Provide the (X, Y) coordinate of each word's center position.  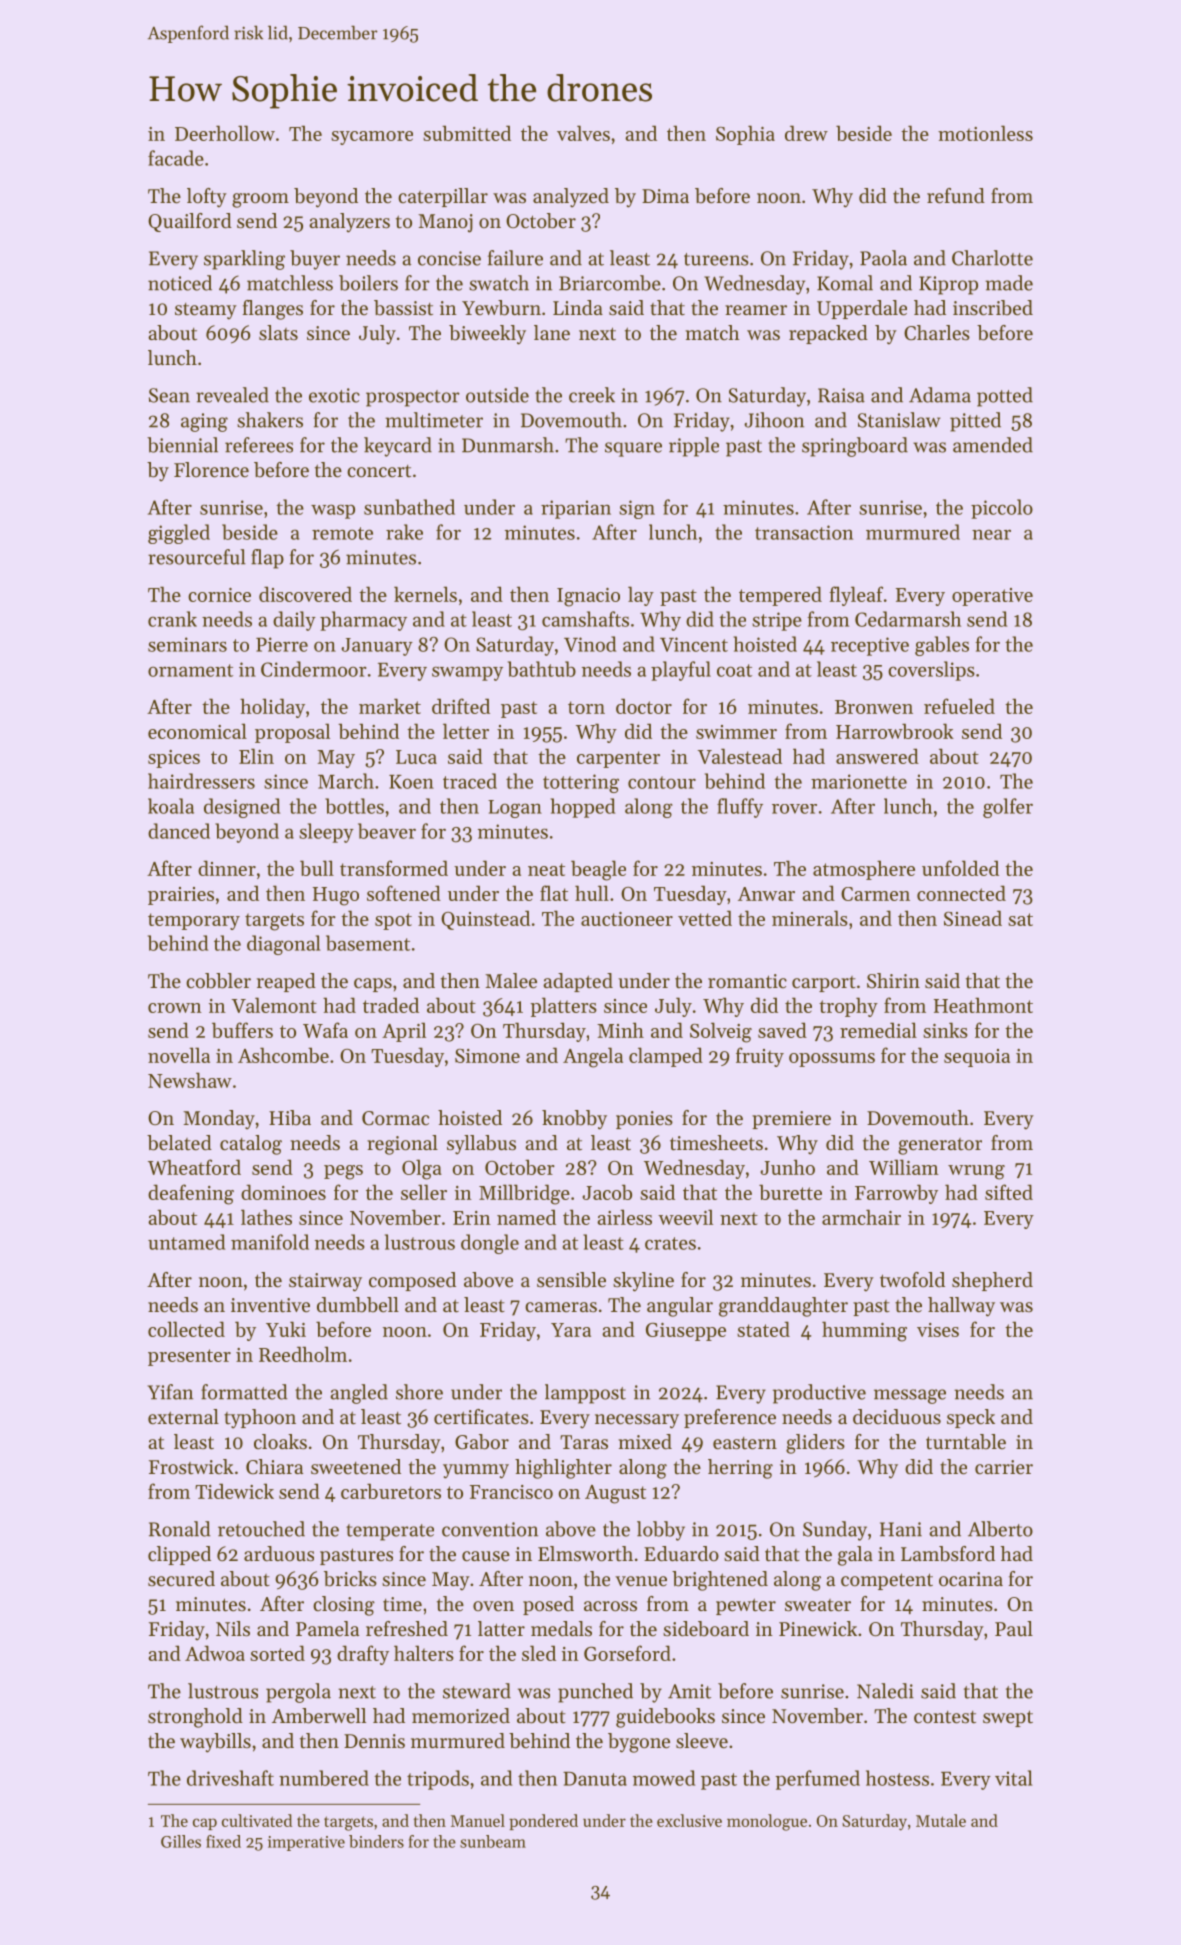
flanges (273, 310)
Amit (689, 1691)
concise (449, 258)
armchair (861, 1217)
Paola (883, 258)
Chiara (274, 1467)
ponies (644, 1120)
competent (887, 1581)
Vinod (590, 644)
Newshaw (190, 1080)
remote (342, 533)
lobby (661, 1531)
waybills (215, 1743)
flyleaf (856, 596)
